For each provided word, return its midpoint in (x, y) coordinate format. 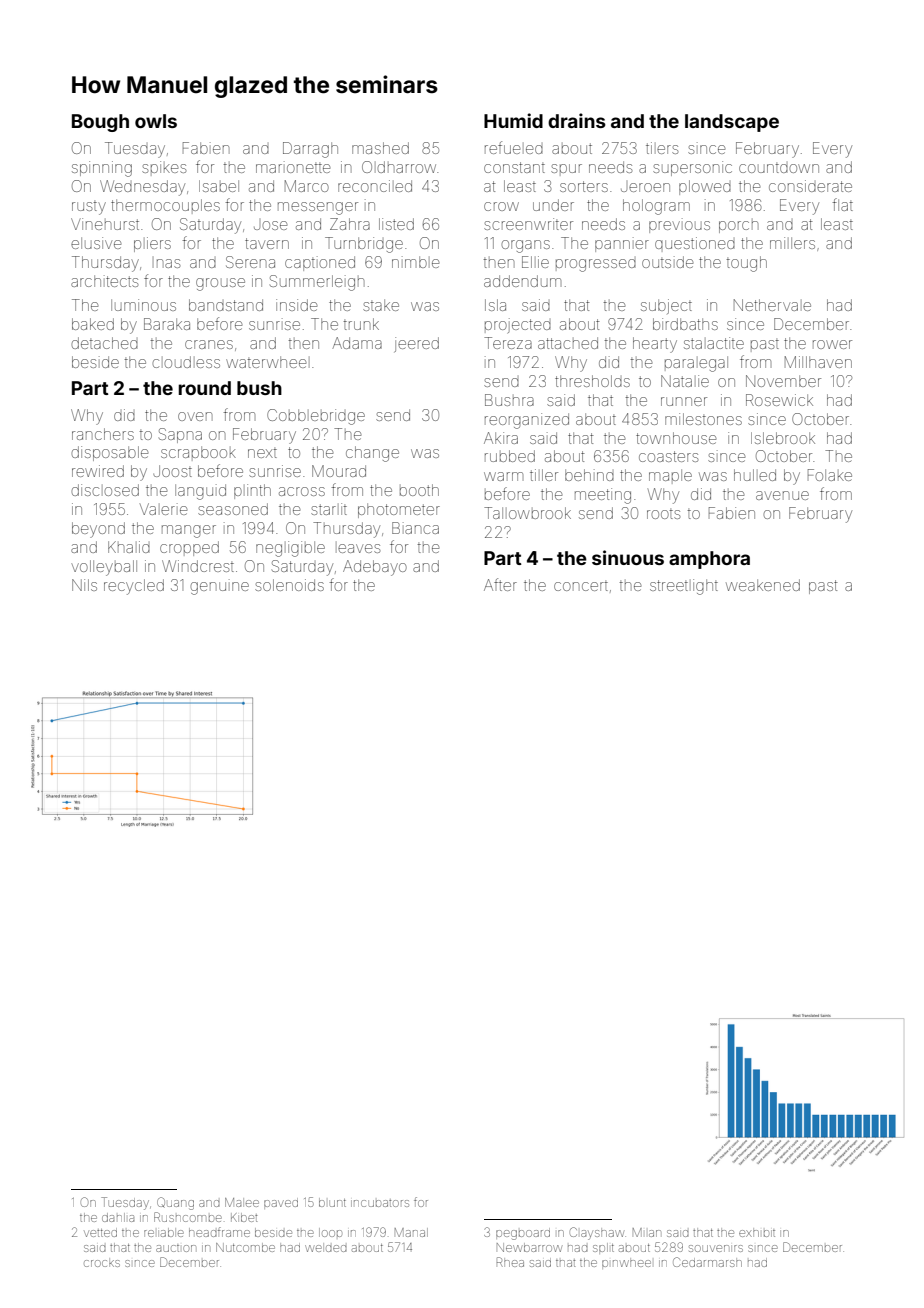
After (500, 584)
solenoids (289, 585)
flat (843, 204)
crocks (102, 1263)
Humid (513, 120)
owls (156, 121)
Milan (647, 1232)
